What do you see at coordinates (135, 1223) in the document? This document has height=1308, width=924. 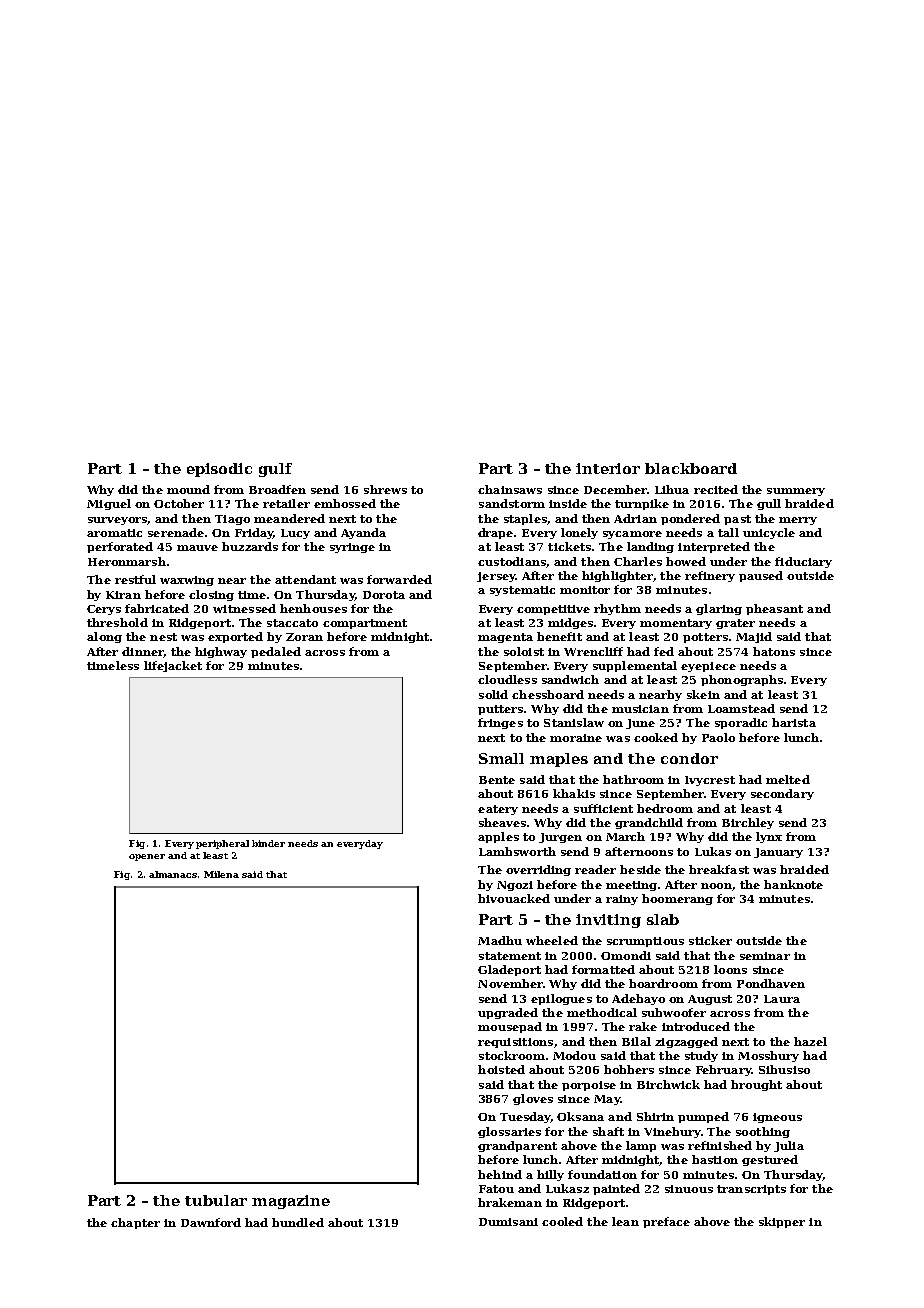 I see `chapter` at bounding box center [135, 1223].
